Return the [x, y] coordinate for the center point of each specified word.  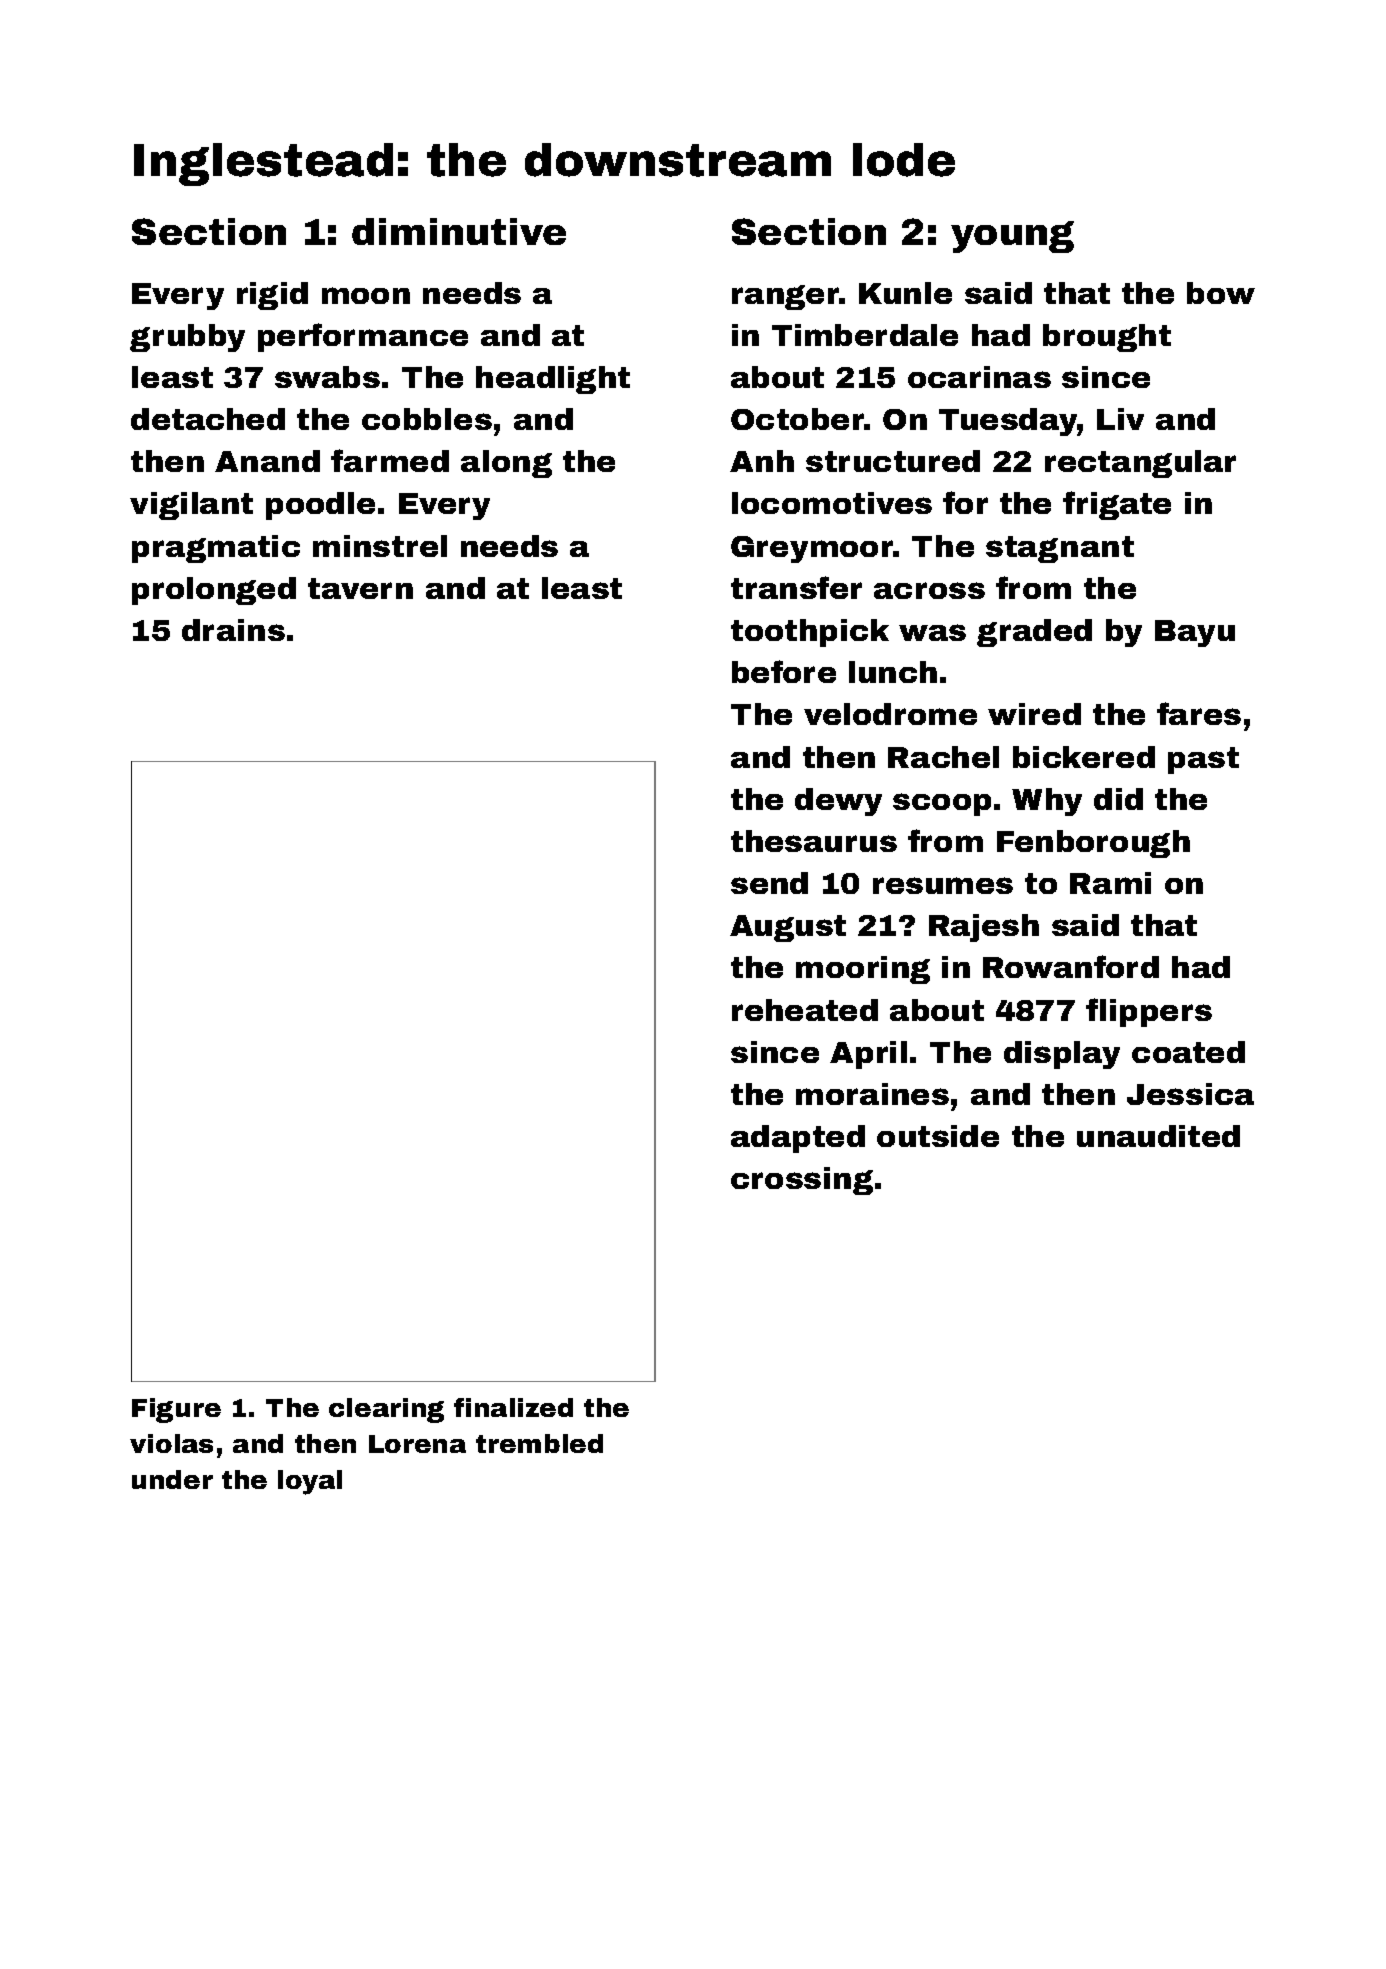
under [172, 1479]
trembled [539, 1443]
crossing [802, 1181]
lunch [893, 672]
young [1012, 237]
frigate [1117, 505]
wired [1034, 714]
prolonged [214, 591]
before [784, 671]
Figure [176, 1410]
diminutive [459, 231]
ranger [786, 297]
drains [233, 630]
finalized [513, 1407]
